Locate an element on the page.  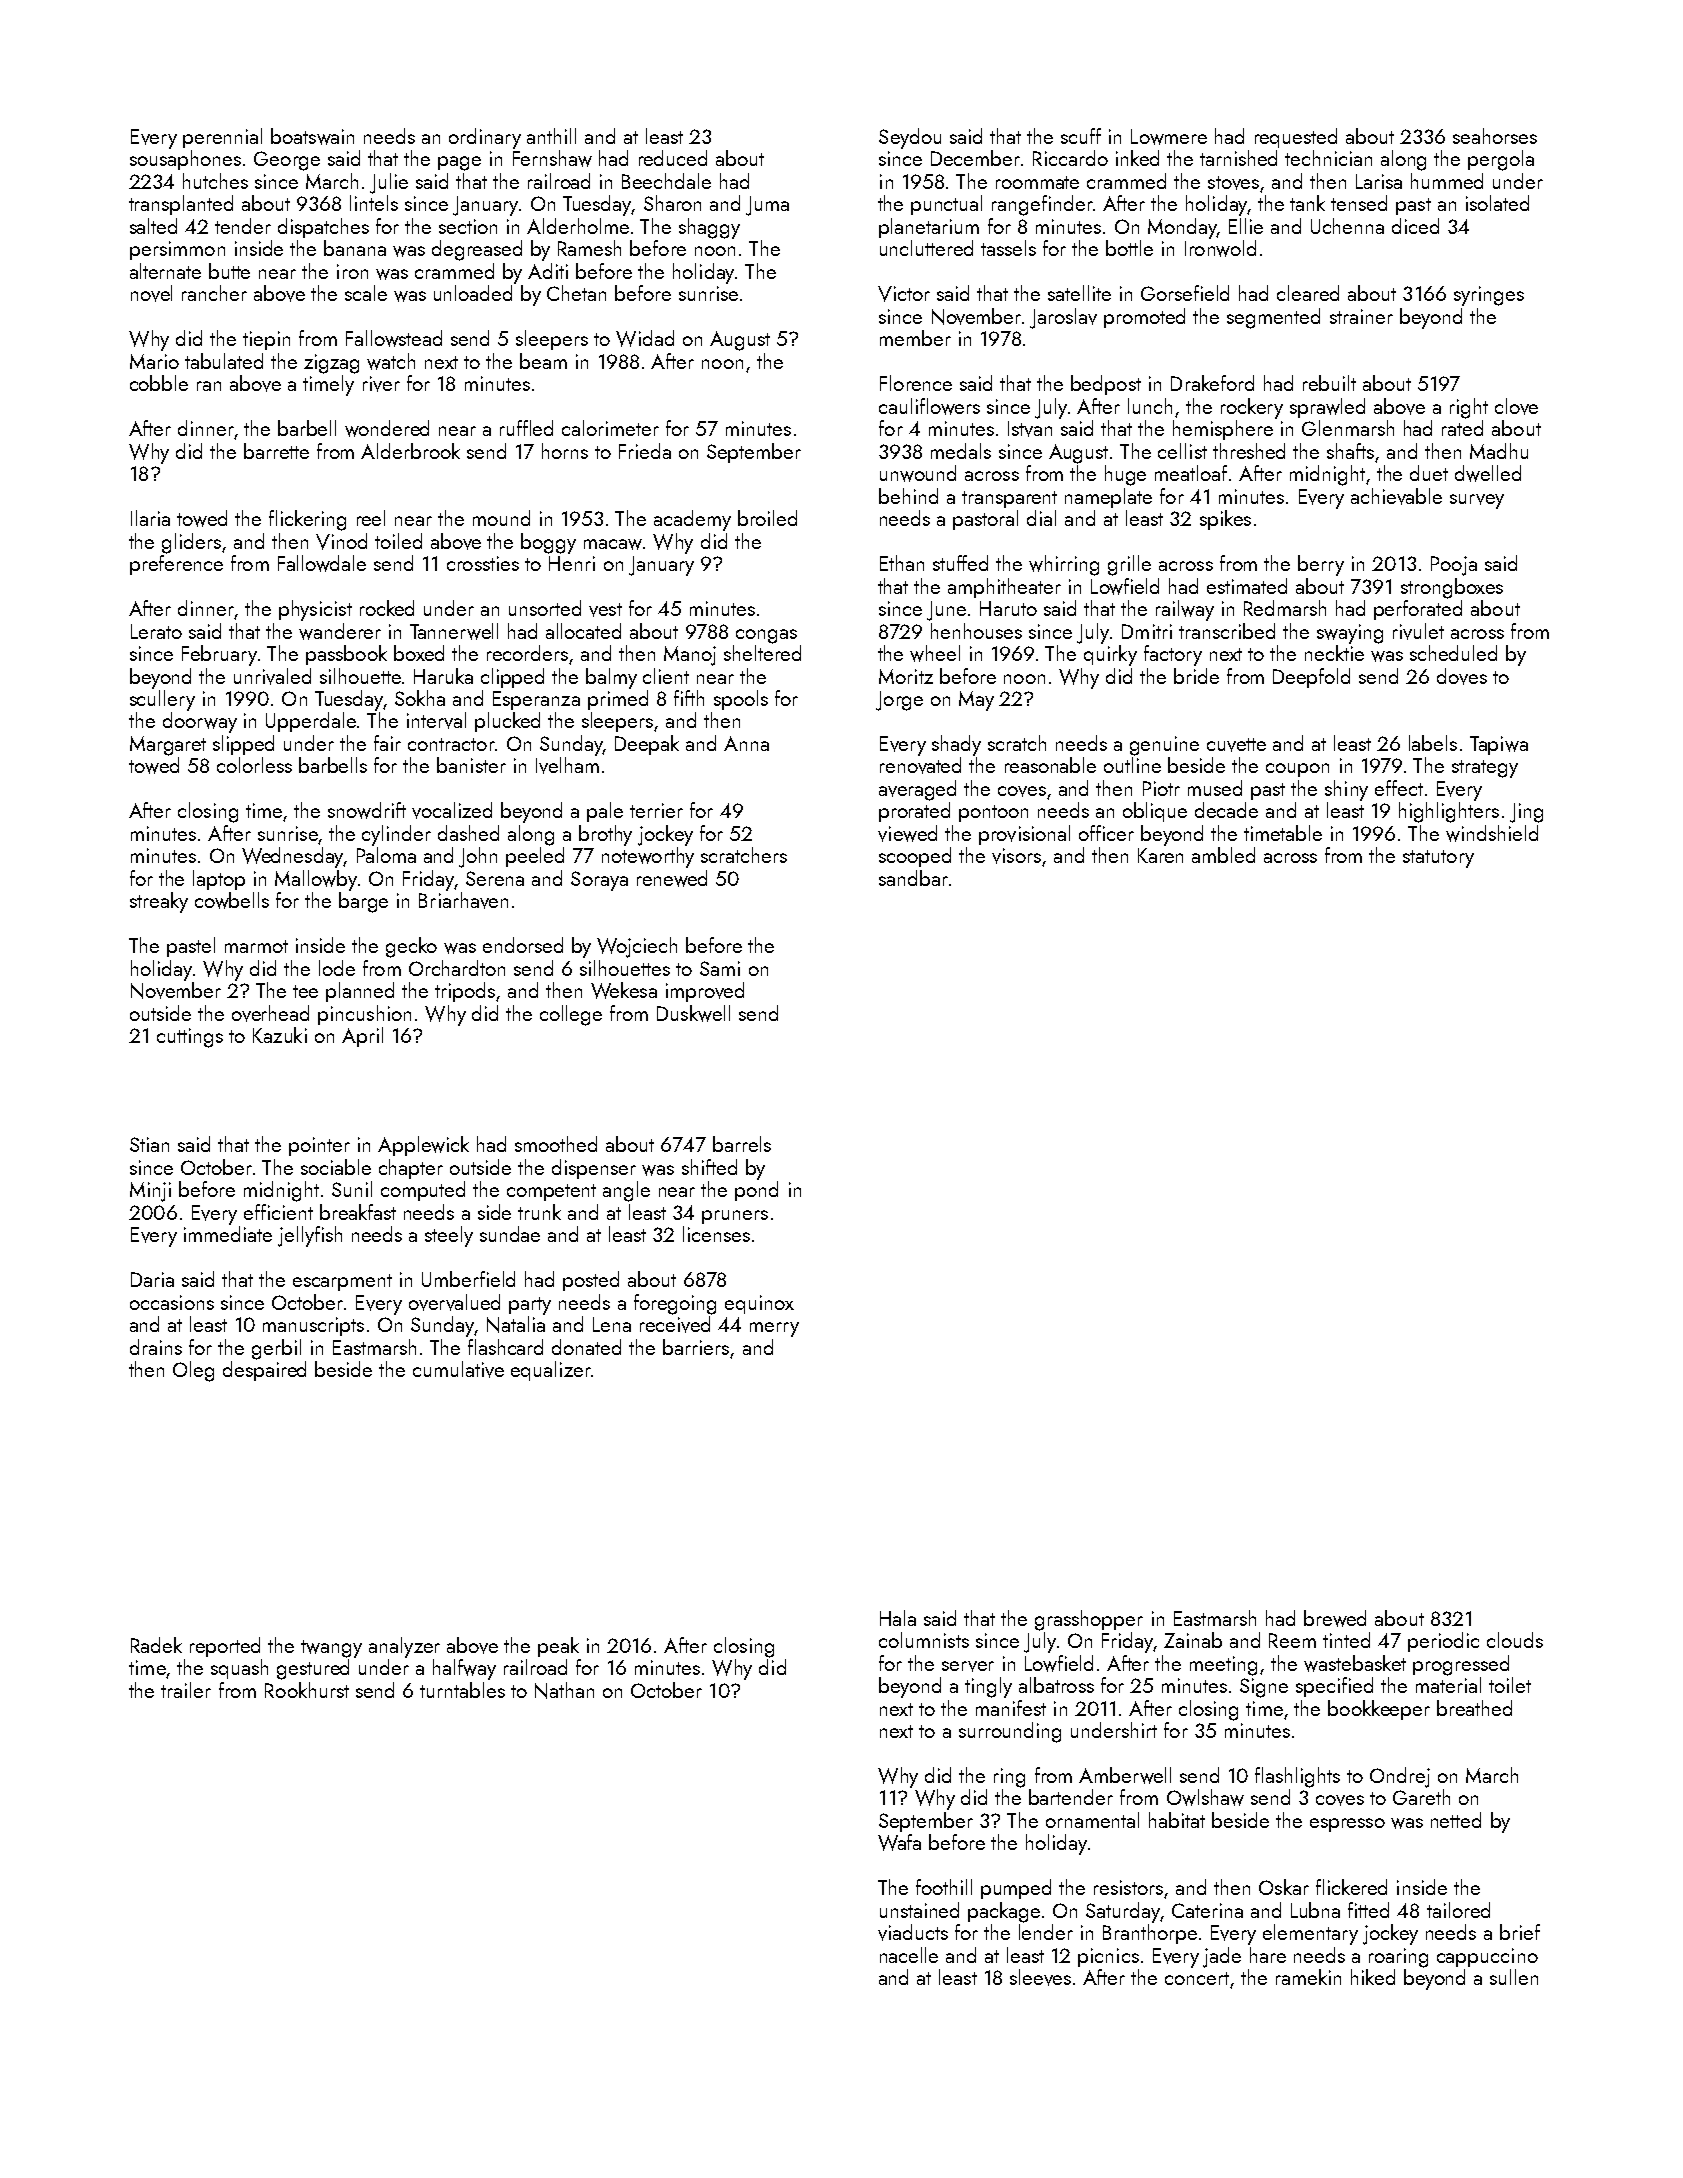
boatswain is located at coordinates (312, 136).
